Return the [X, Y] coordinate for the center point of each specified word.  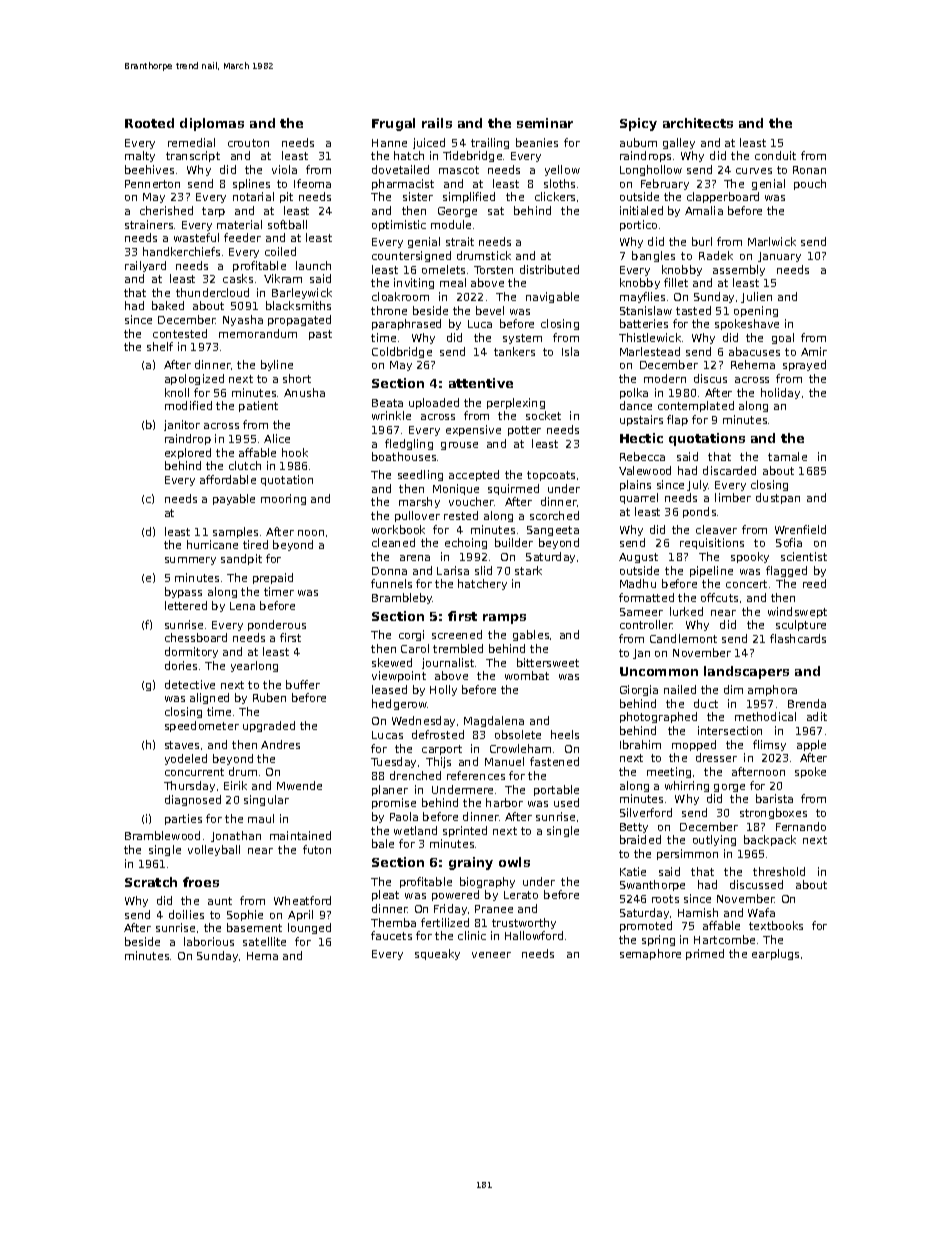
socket [543, 415]
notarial [253, 196]
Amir [814, 351]
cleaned [393, 542]
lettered [186, 605]
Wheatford [302, 900]
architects [698, 123]
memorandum [258, 333]
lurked [686, 611]
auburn [638, 142]
